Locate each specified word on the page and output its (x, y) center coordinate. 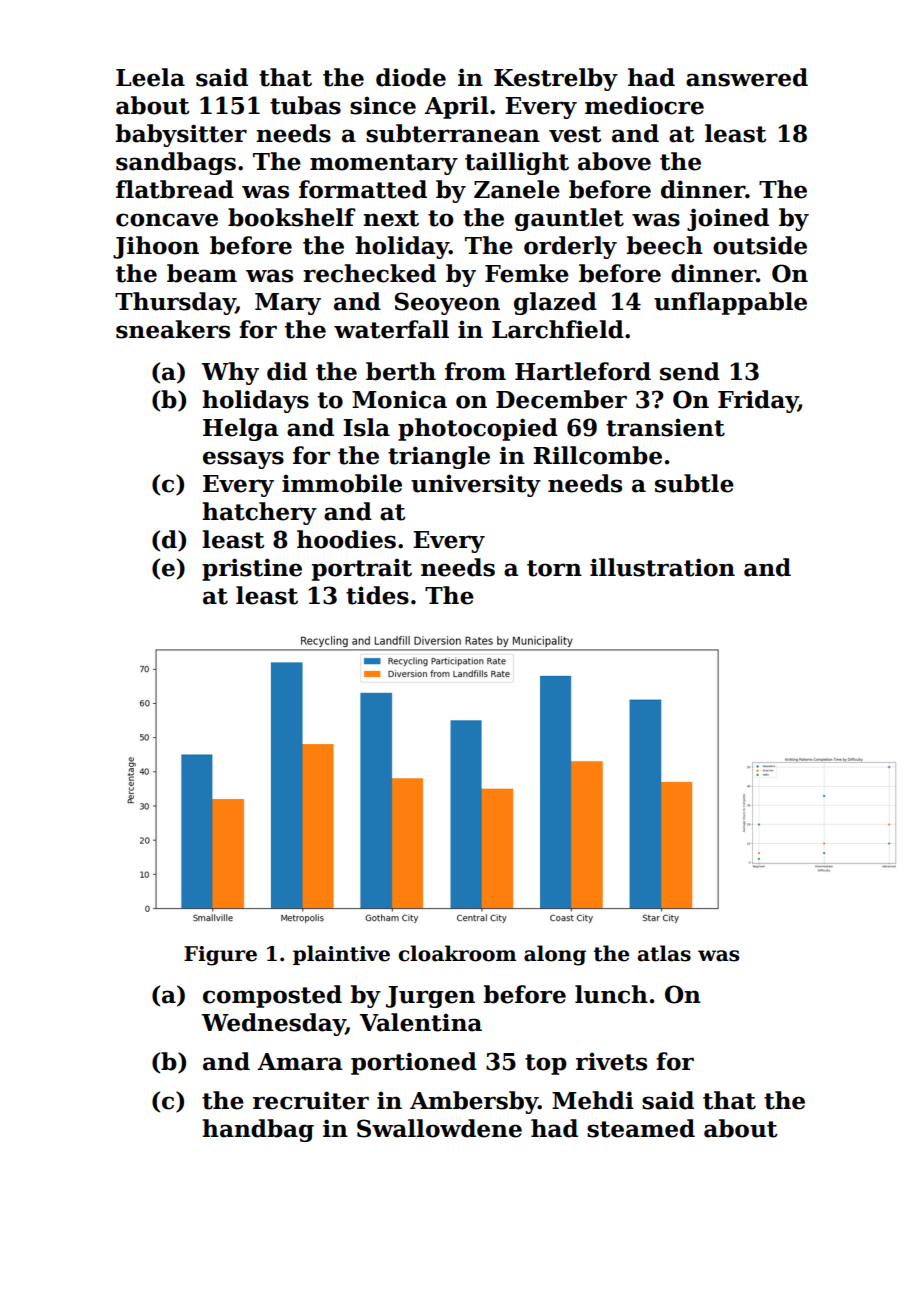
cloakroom (457, 953)
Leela (150, 77)
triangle (439, 457)
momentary (384, 164)
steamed (641, 1128)
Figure (220, 956)
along (555, 955)
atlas (664, 953)
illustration (662, 567)
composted (272, 996)
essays (243, 460)
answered (747, 77)
